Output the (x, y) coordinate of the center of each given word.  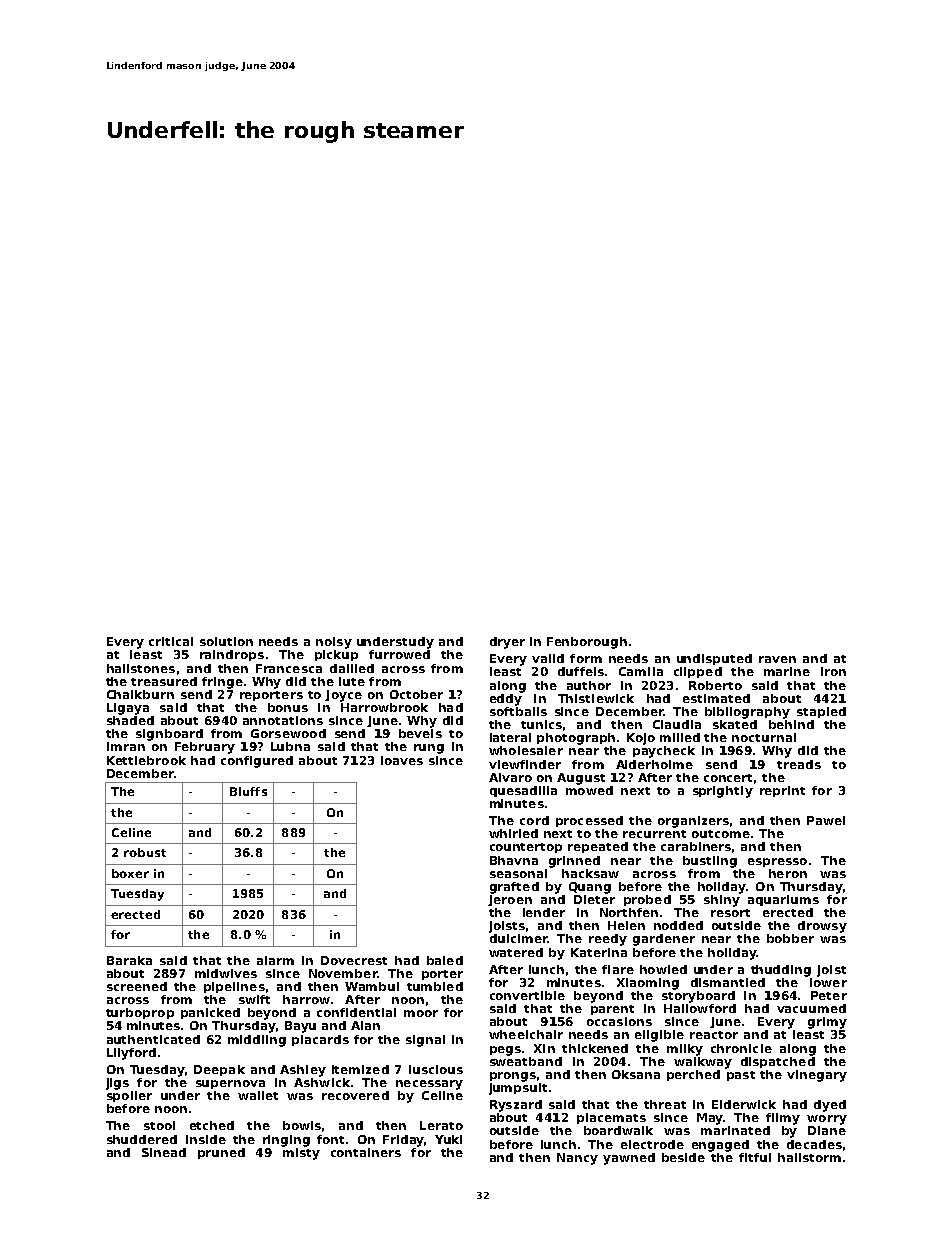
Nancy (577, 1159)
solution (226, 641)
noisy (334, 643)
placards (320, 1040)
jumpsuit (518, 1089)
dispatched (778, 1062)
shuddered (142, 1139)
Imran (126, 746)
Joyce (343, 696)
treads (799, 764)
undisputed (714, 659)
